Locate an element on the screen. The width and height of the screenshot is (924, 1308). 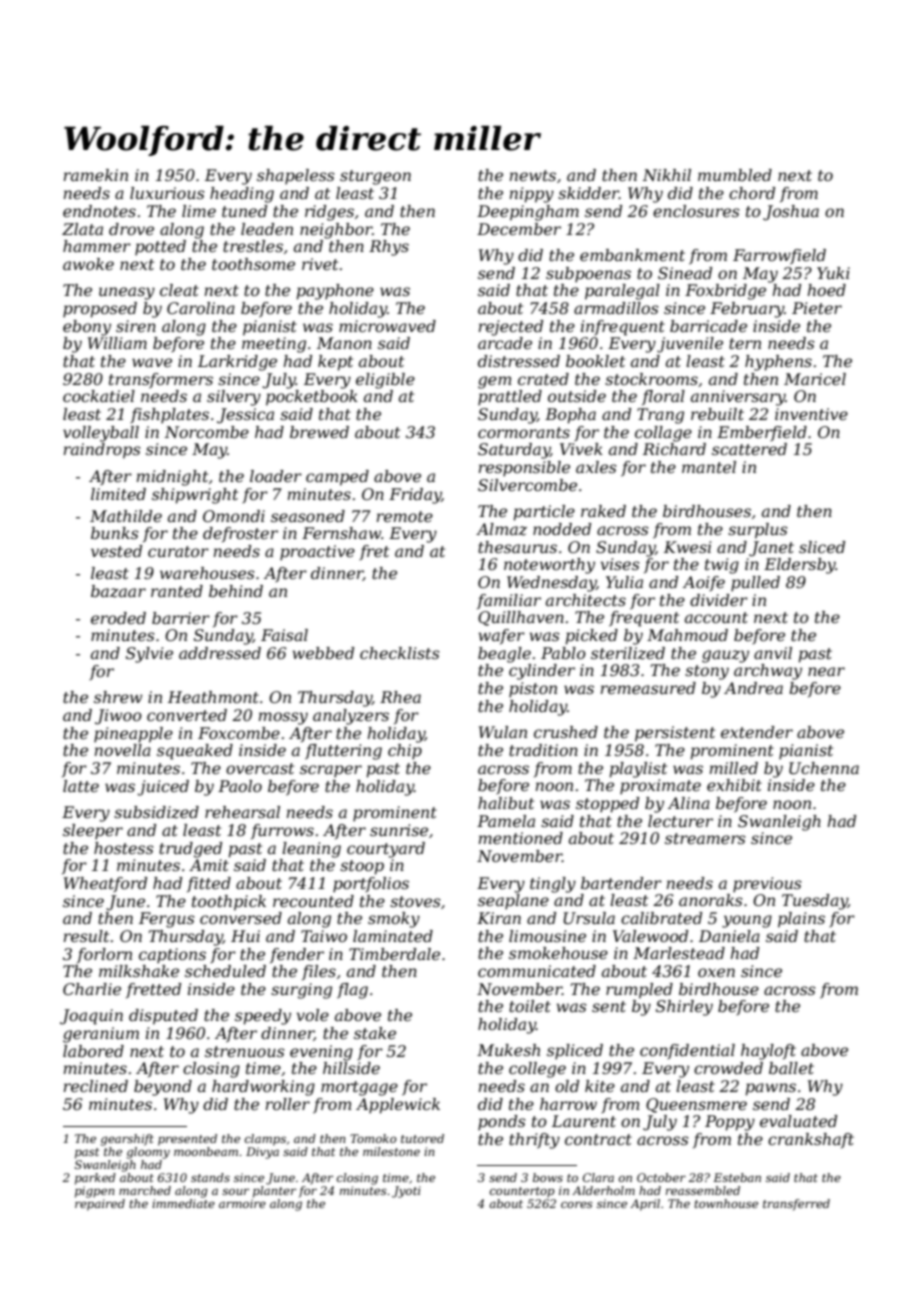
sleeper is located at coordinates (93, 832).
